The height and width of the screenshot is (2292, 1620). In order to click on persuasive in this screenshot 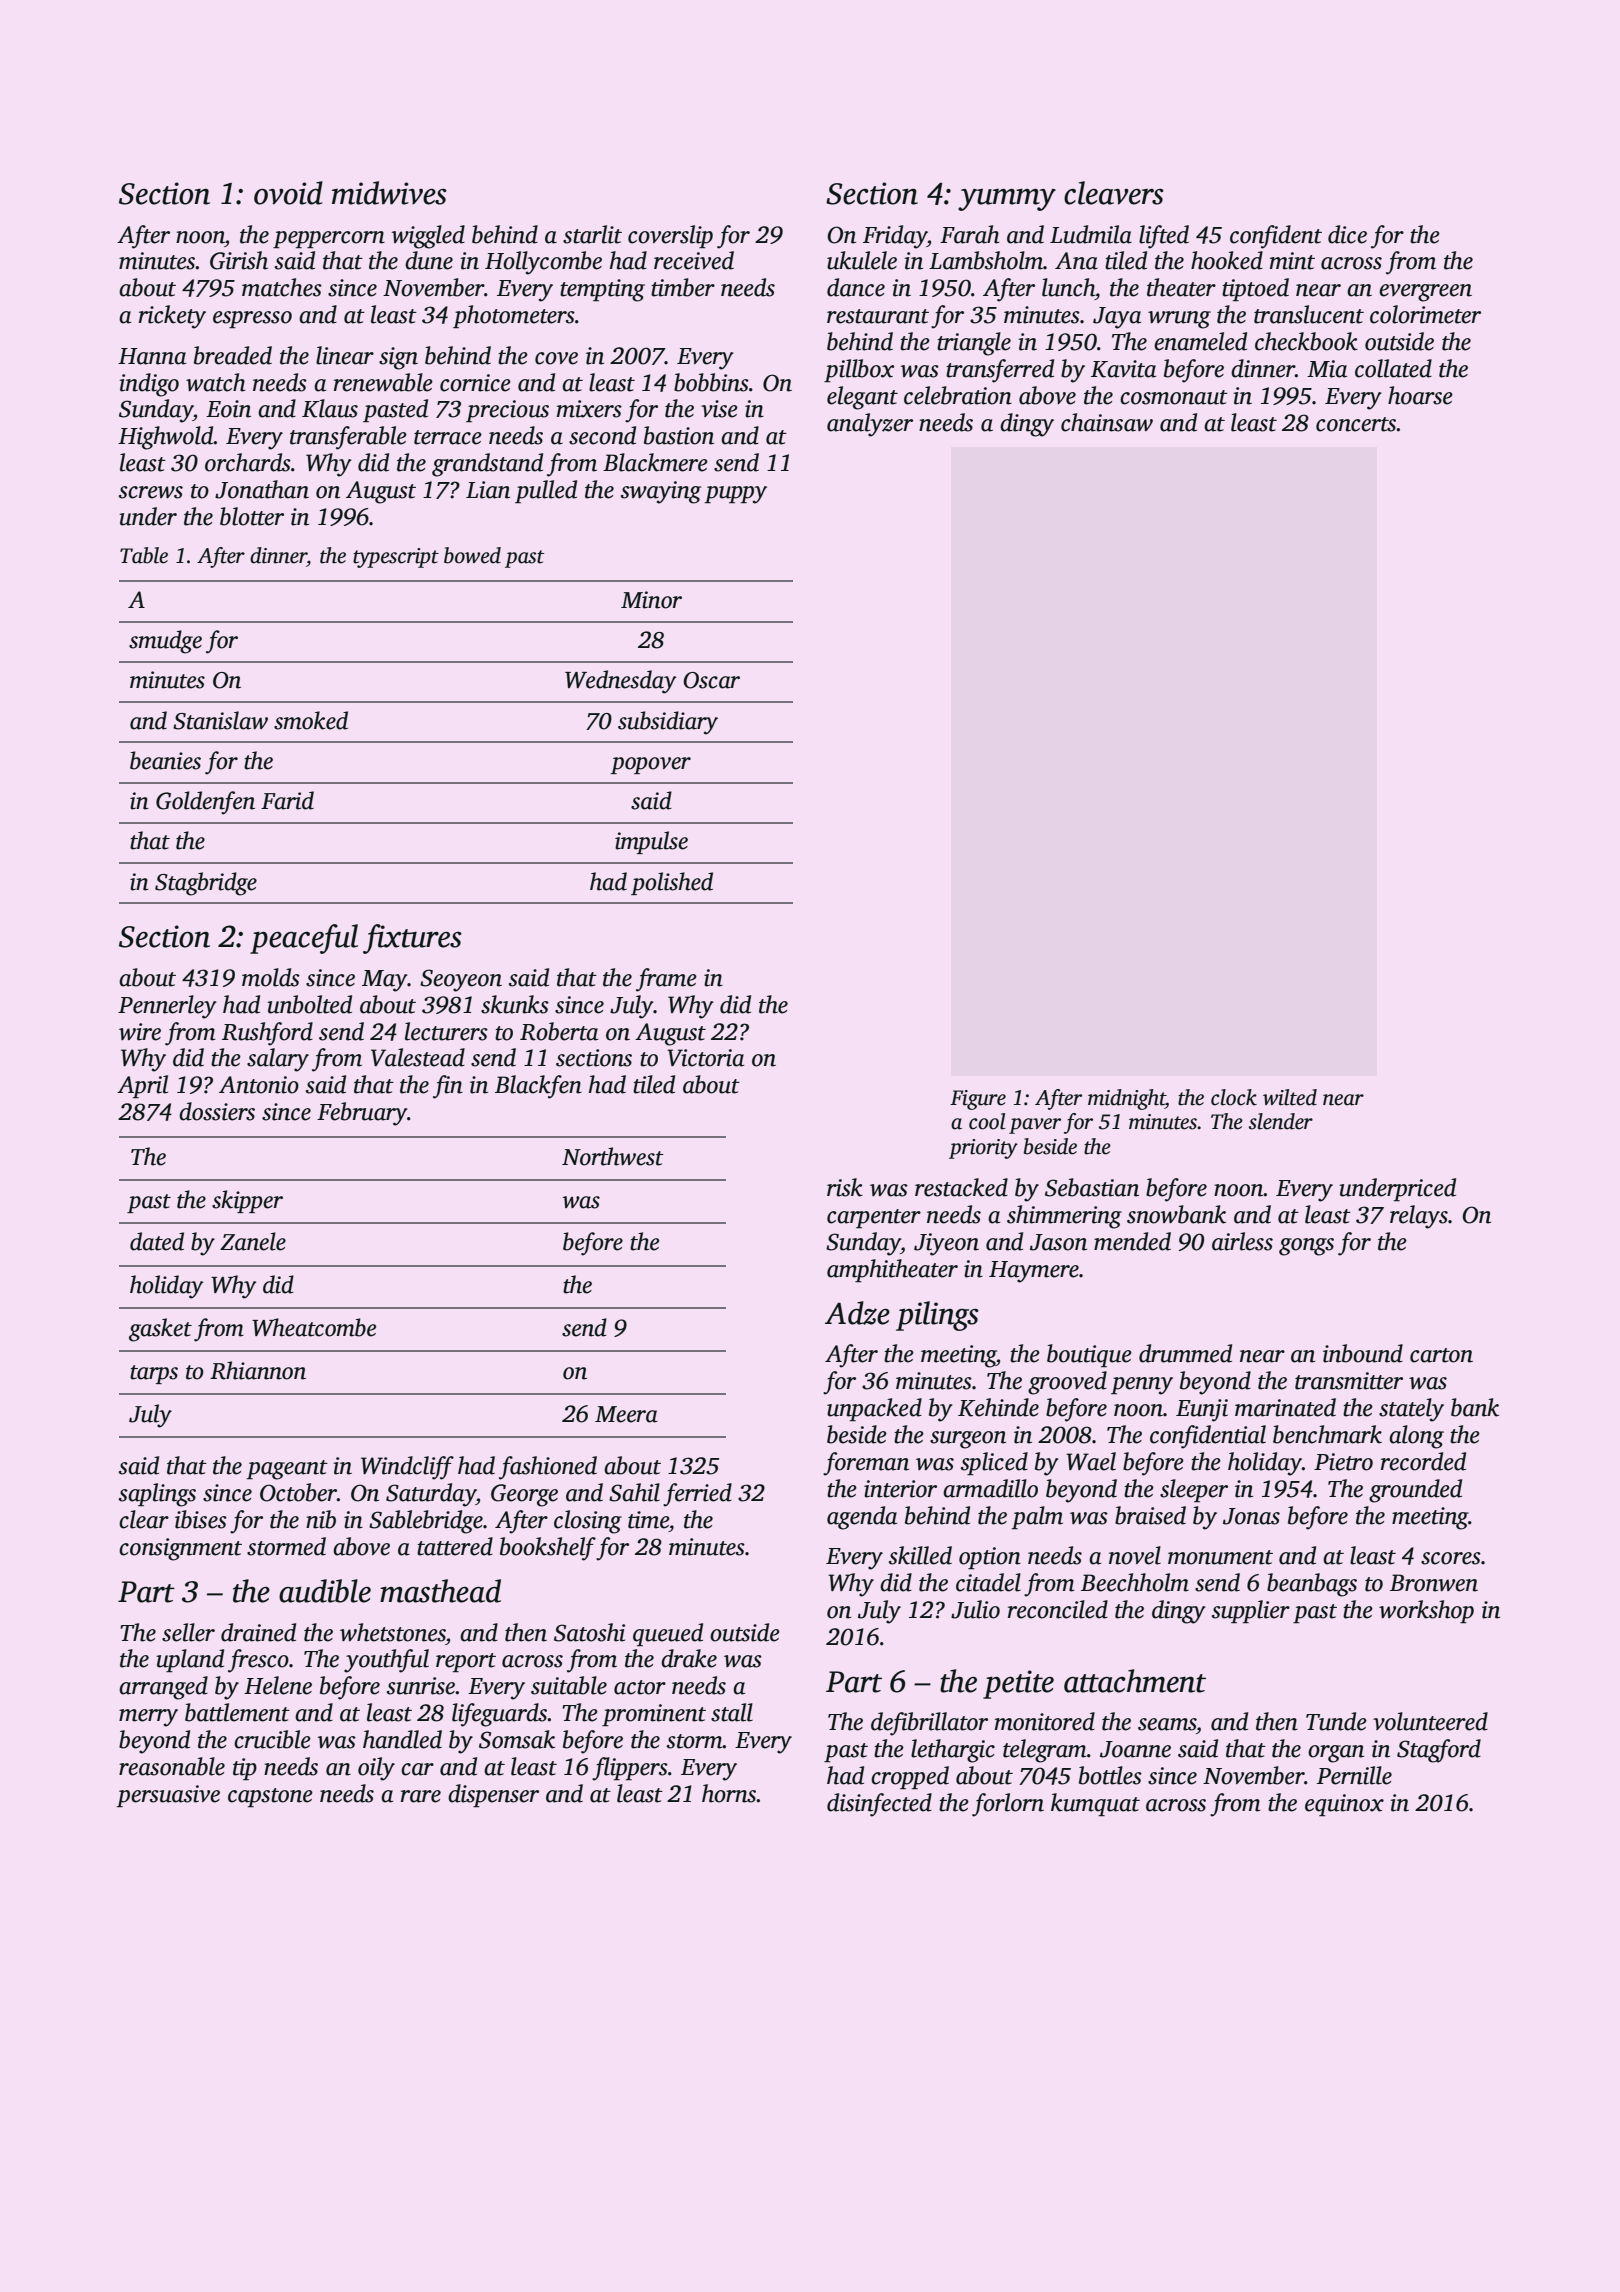, I will do `click(168, 1796)`.
